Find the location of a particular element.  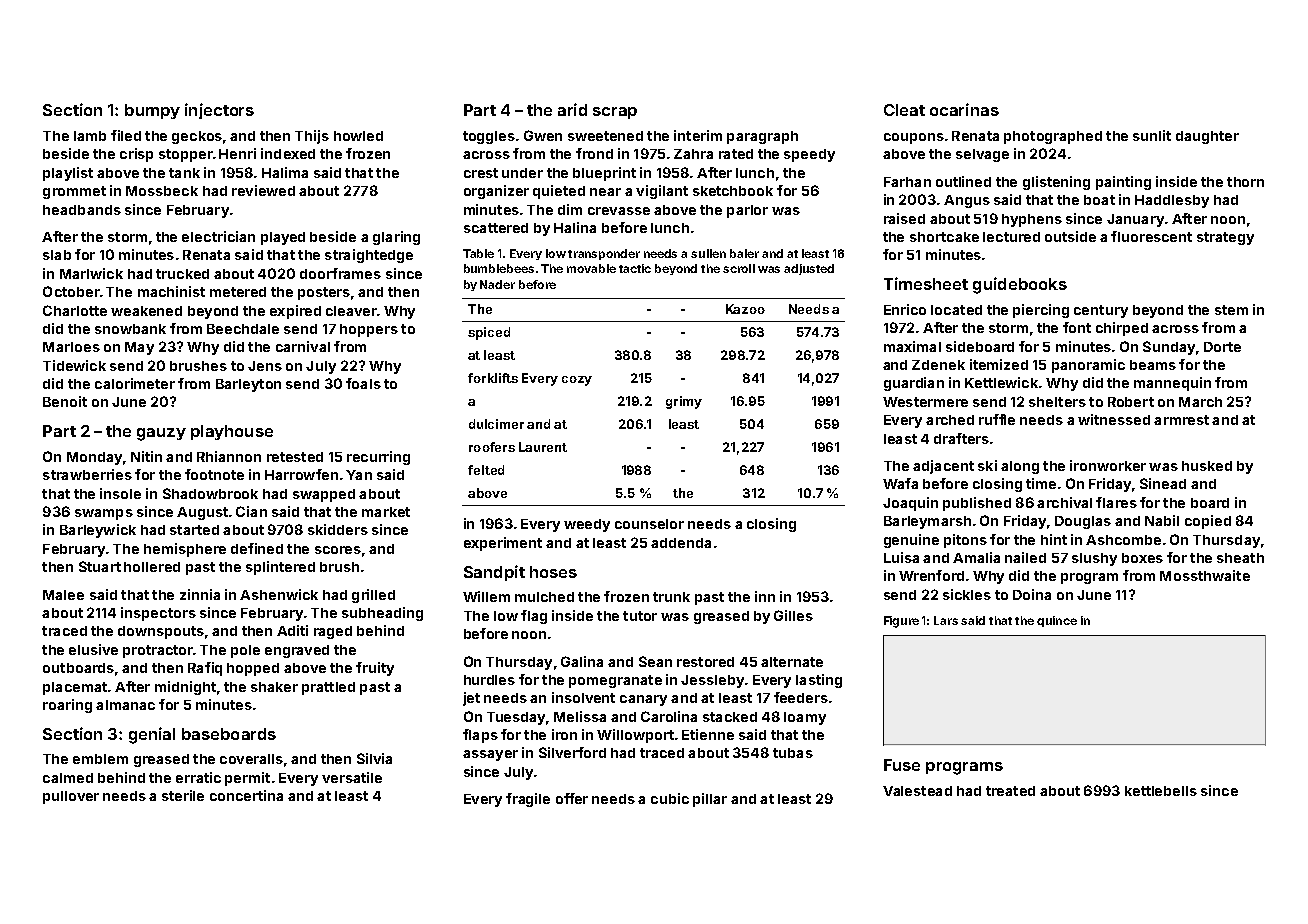

counselor is located at coordinates (649, 524).
